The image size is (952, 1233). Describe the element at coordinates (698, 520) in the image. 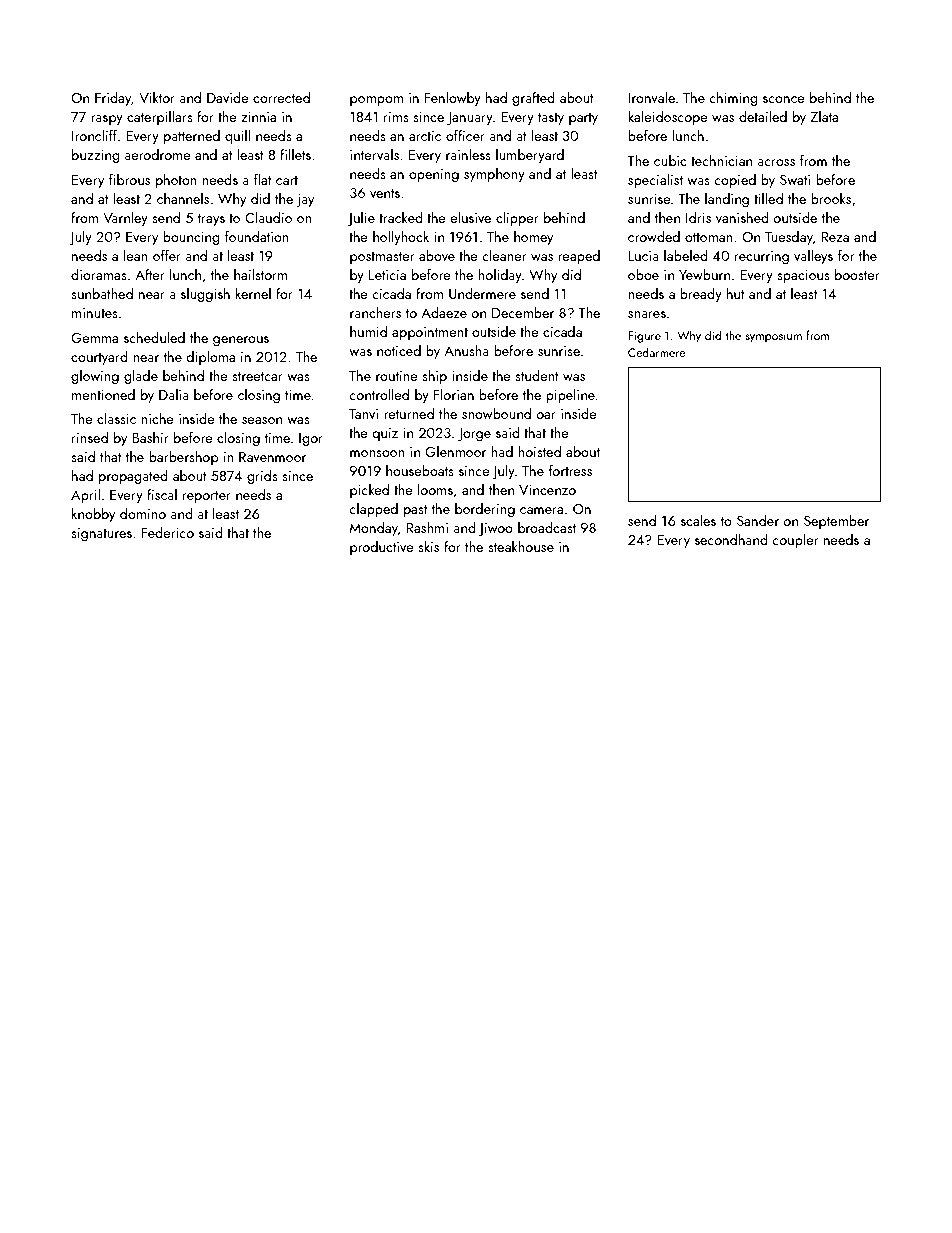

I see `scales` at that location.
